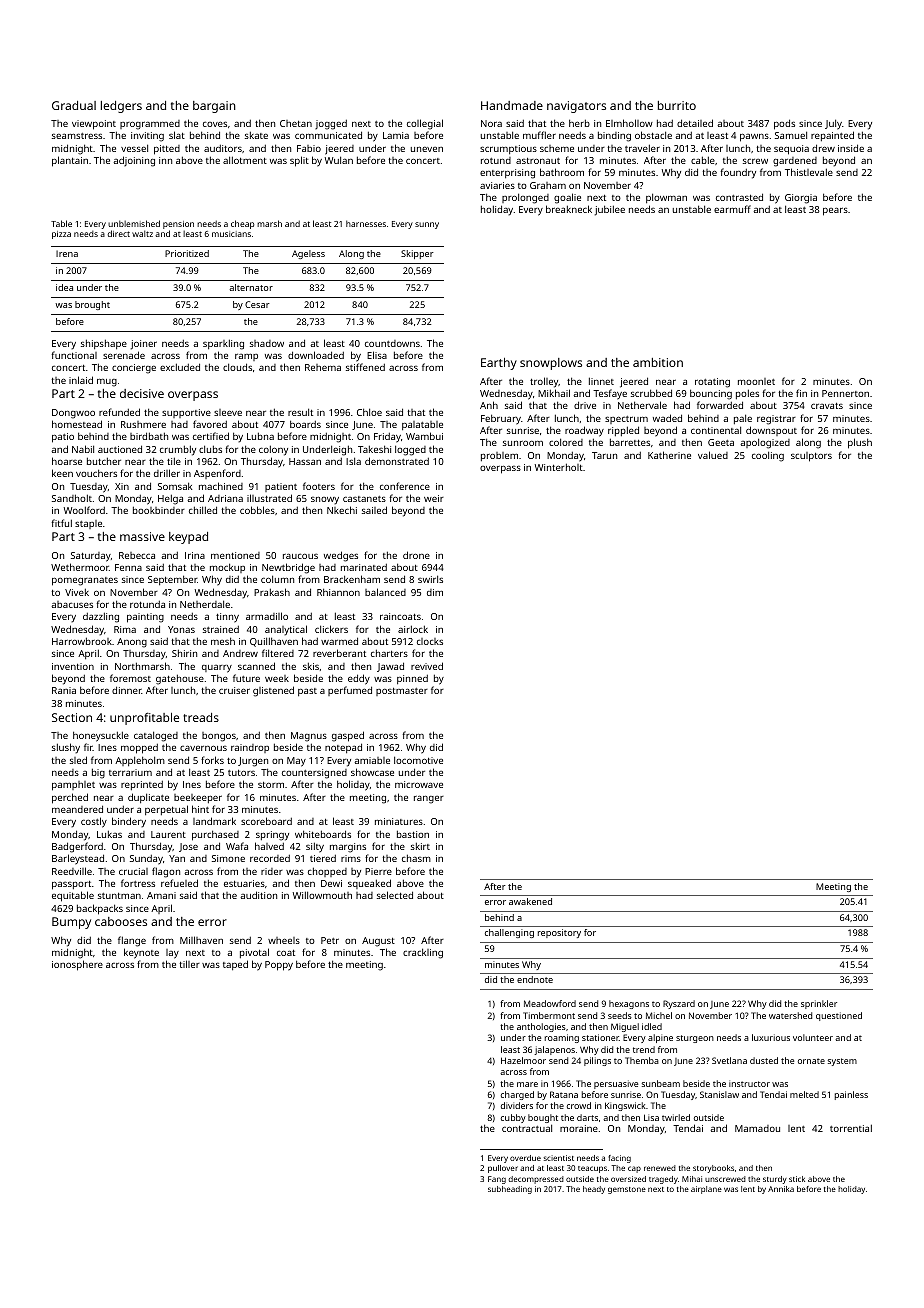 The height and width of the document is (1308, 924). Describe the element at coordinates (677, 105) in the document. I see `burrito` at that location.
